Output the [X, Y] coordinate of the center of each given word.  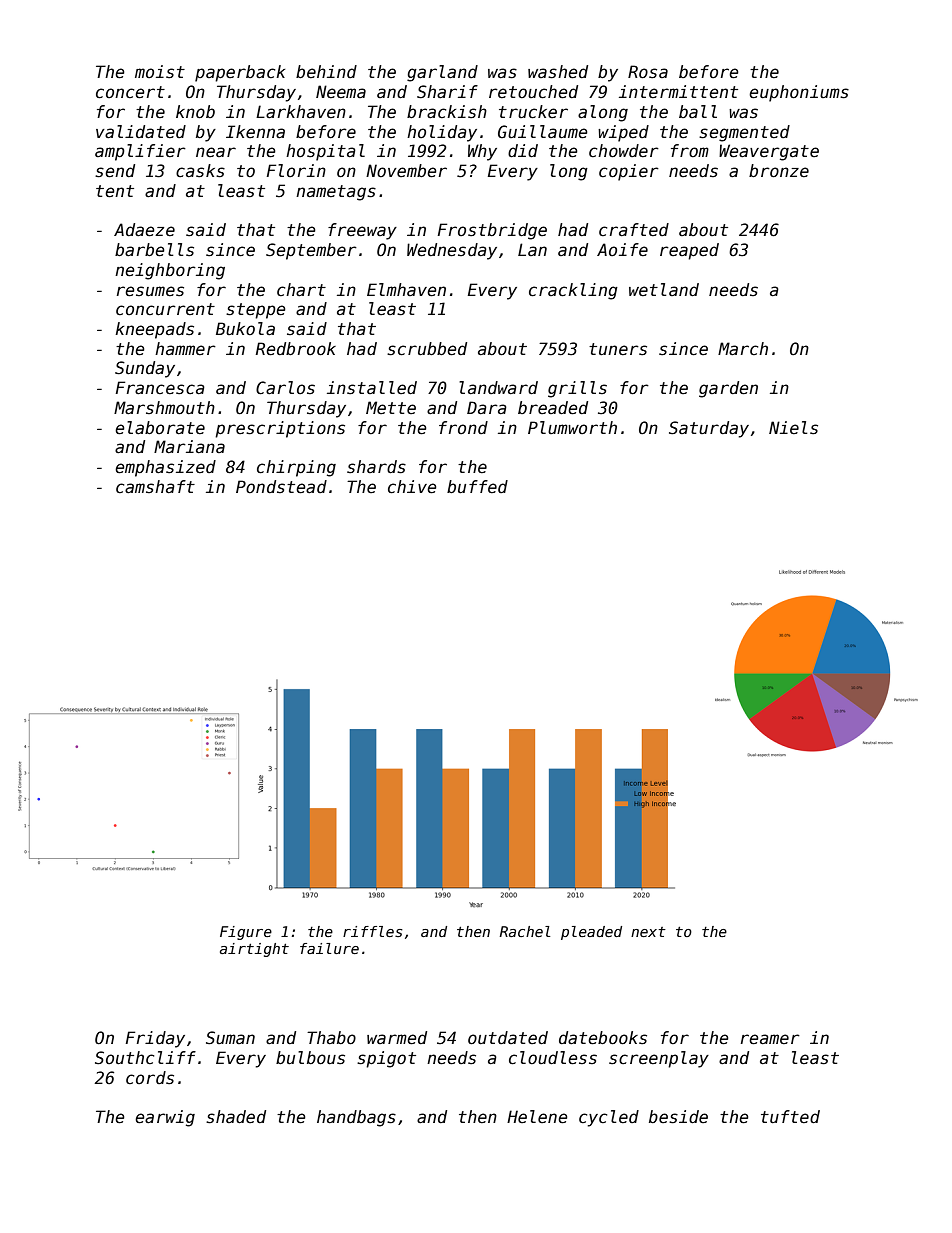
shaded [236, 1117]
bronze [779, 171]
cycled [609, 1118]
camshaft [155, 487]
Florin [296, 170]
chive [412, 487]
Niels [793, 428]
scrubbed [427, 349]
